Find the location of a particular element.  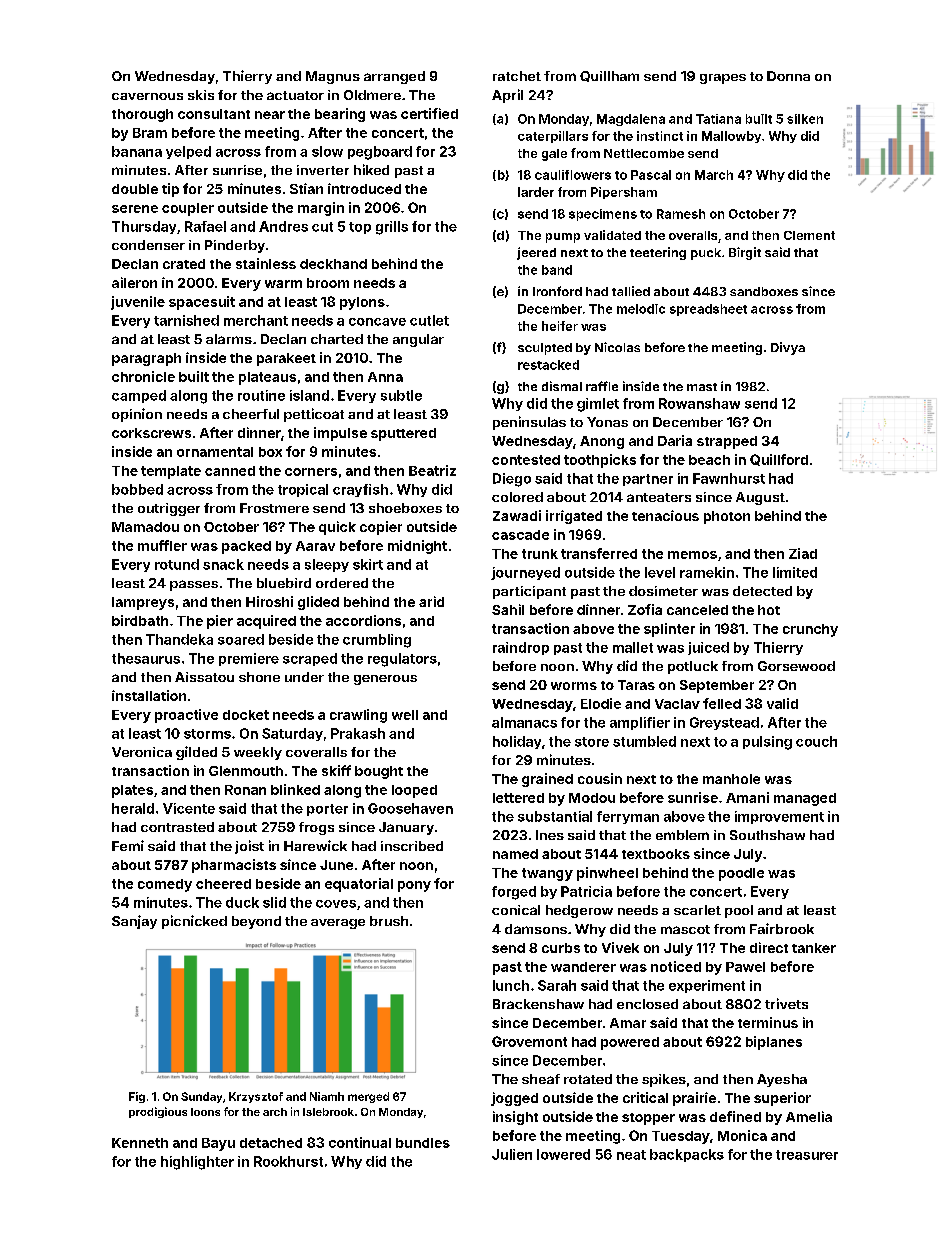

rotated is located at coordinates (588, 1079).
